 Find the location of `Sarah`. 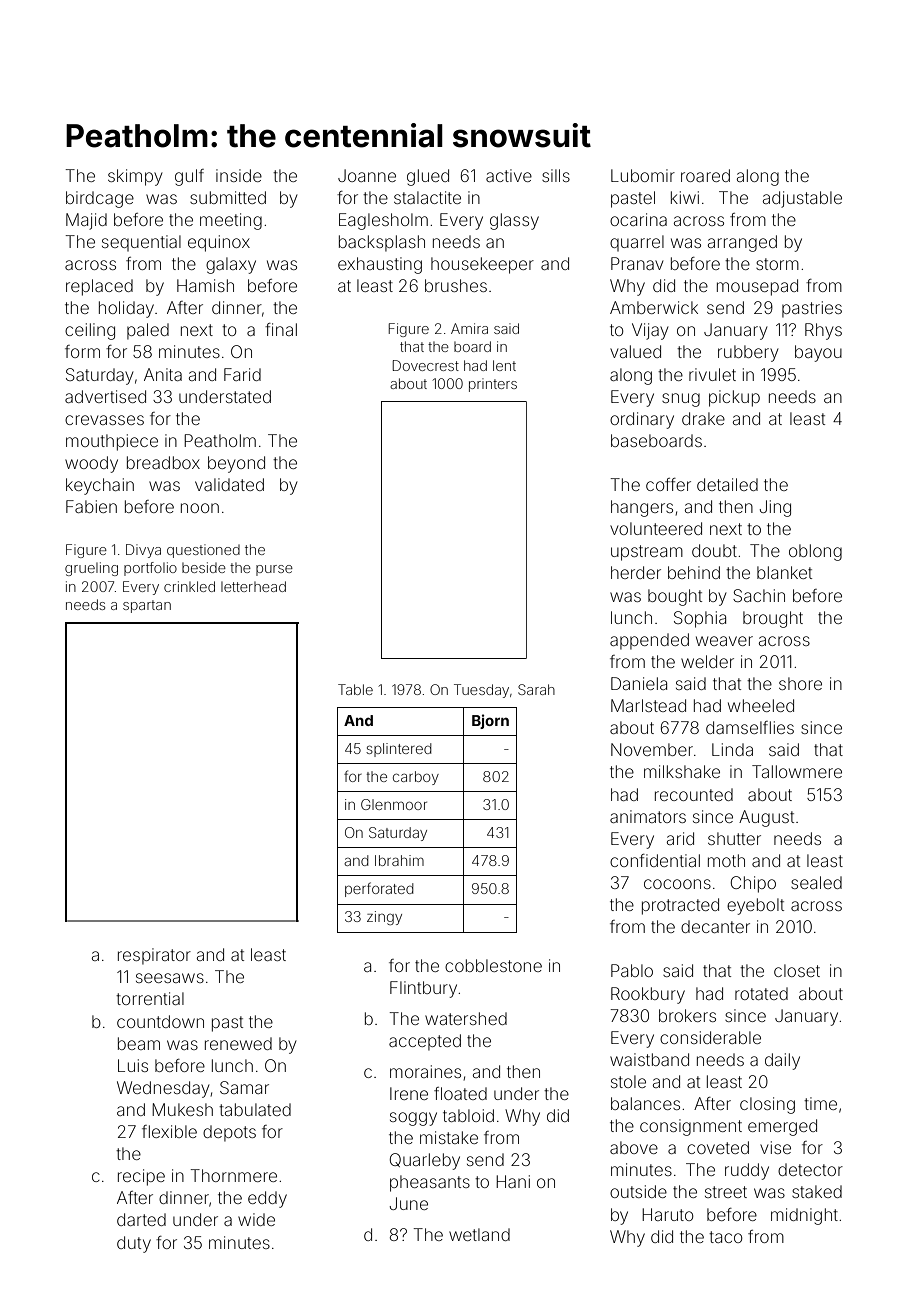

Sarah is located at coordinates (536, 689).
